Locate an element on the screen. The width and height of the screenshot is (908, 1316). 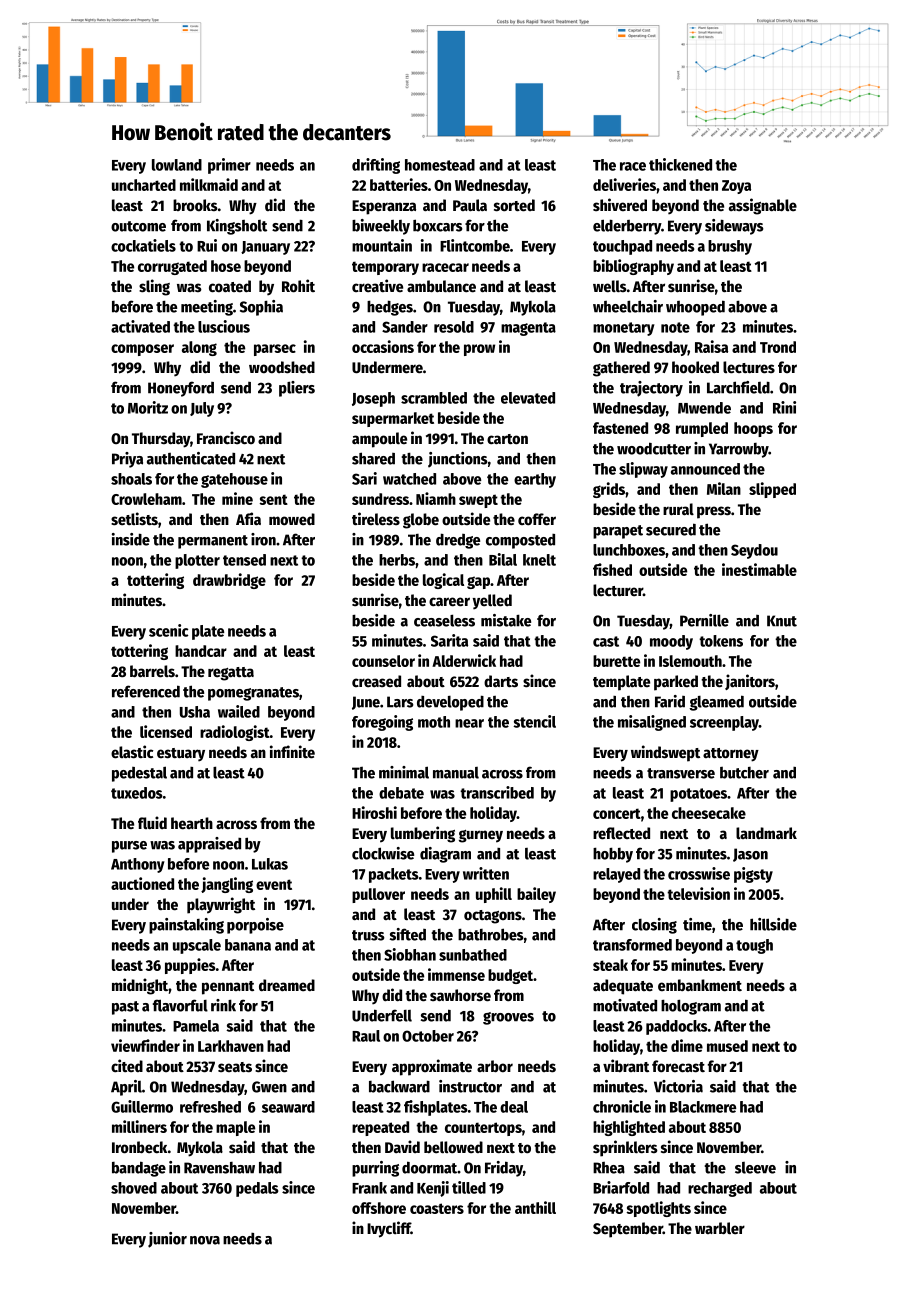
scenic is located at coordinates (168, 630).
